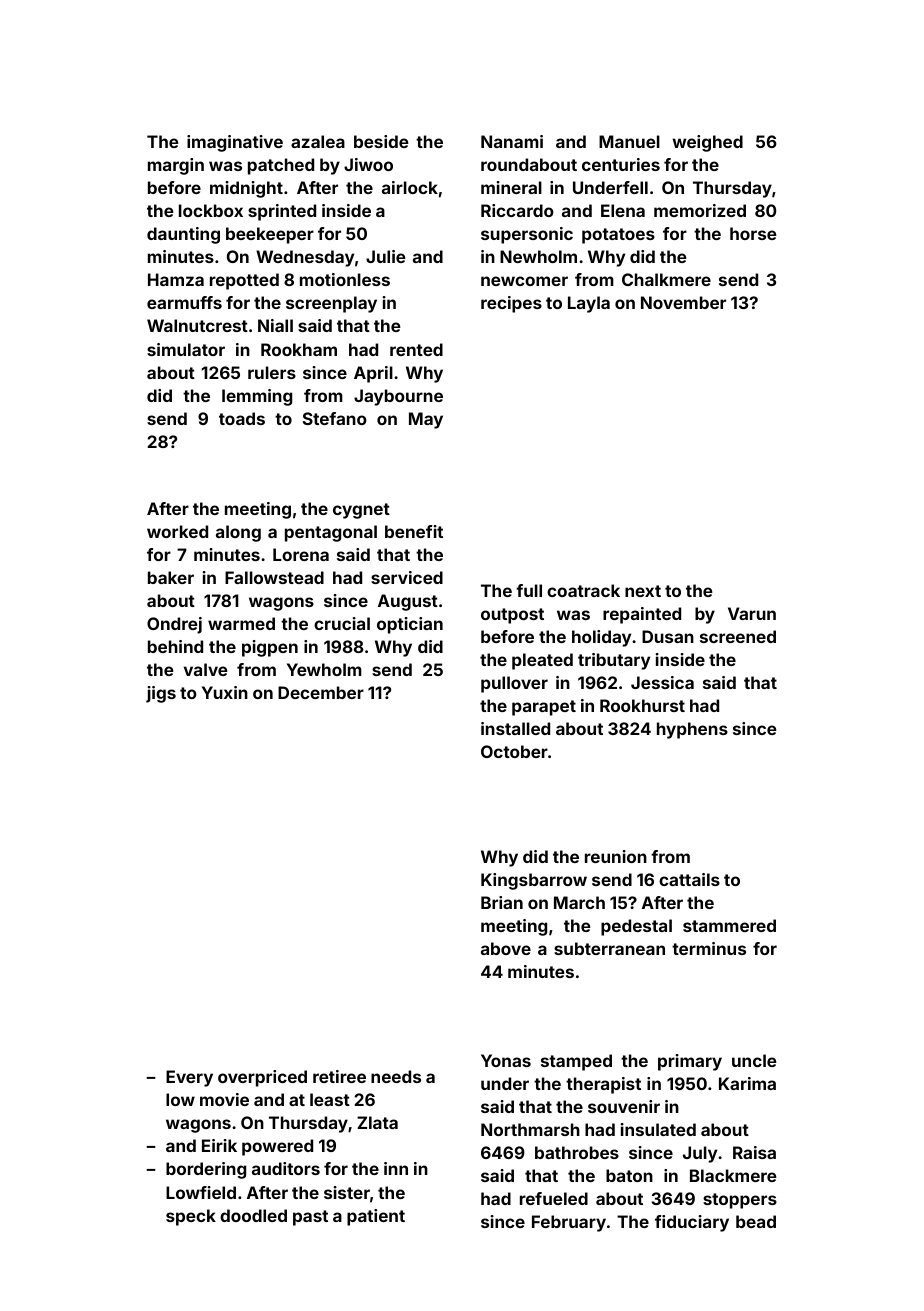  What do you see at coordinates (335, 418) in the image?
I see `Stefano` at bounding box center [335, 418].
